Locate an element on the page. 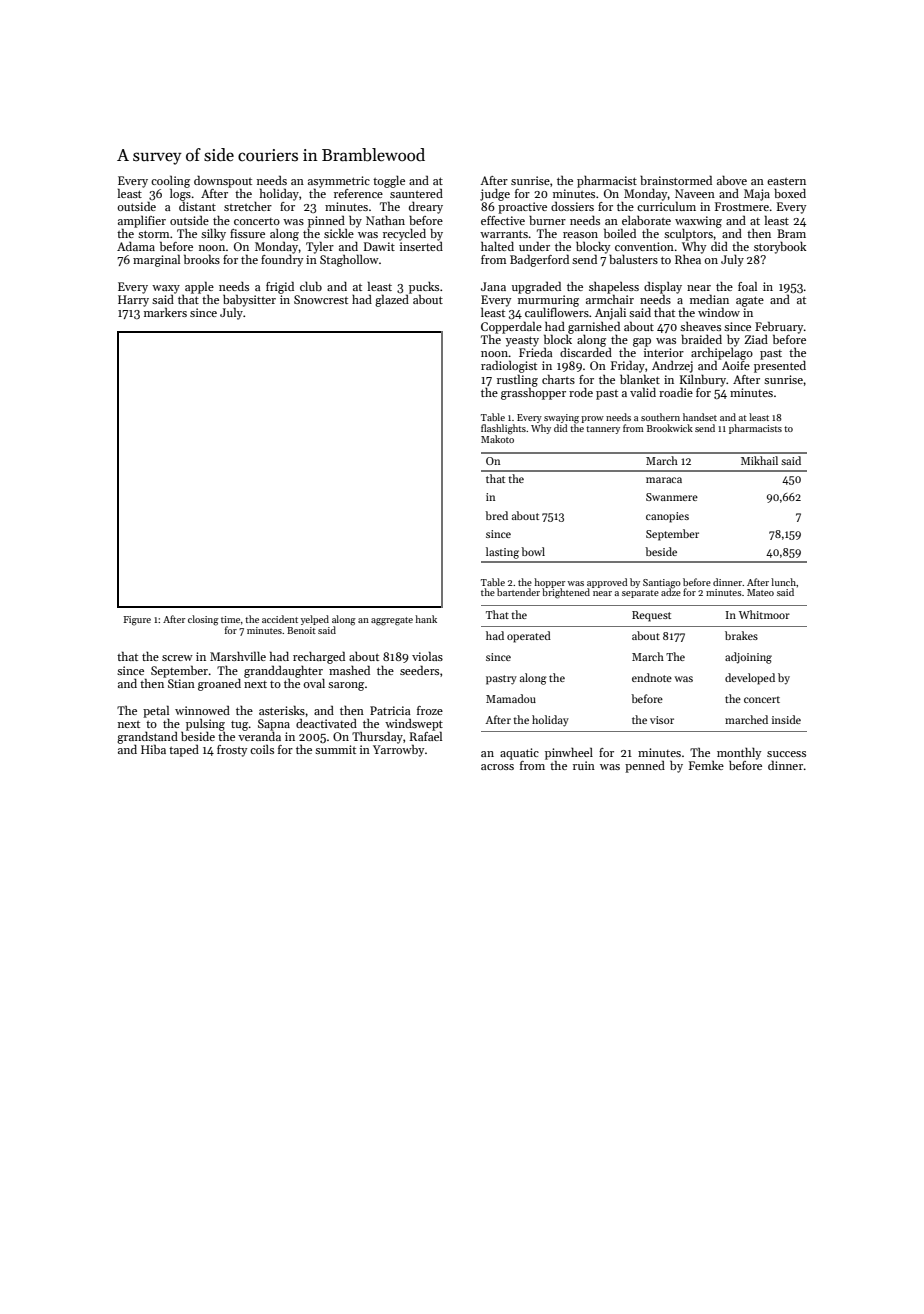 The image size is (924, 1314). hank is located at coordinates (426, 619).
